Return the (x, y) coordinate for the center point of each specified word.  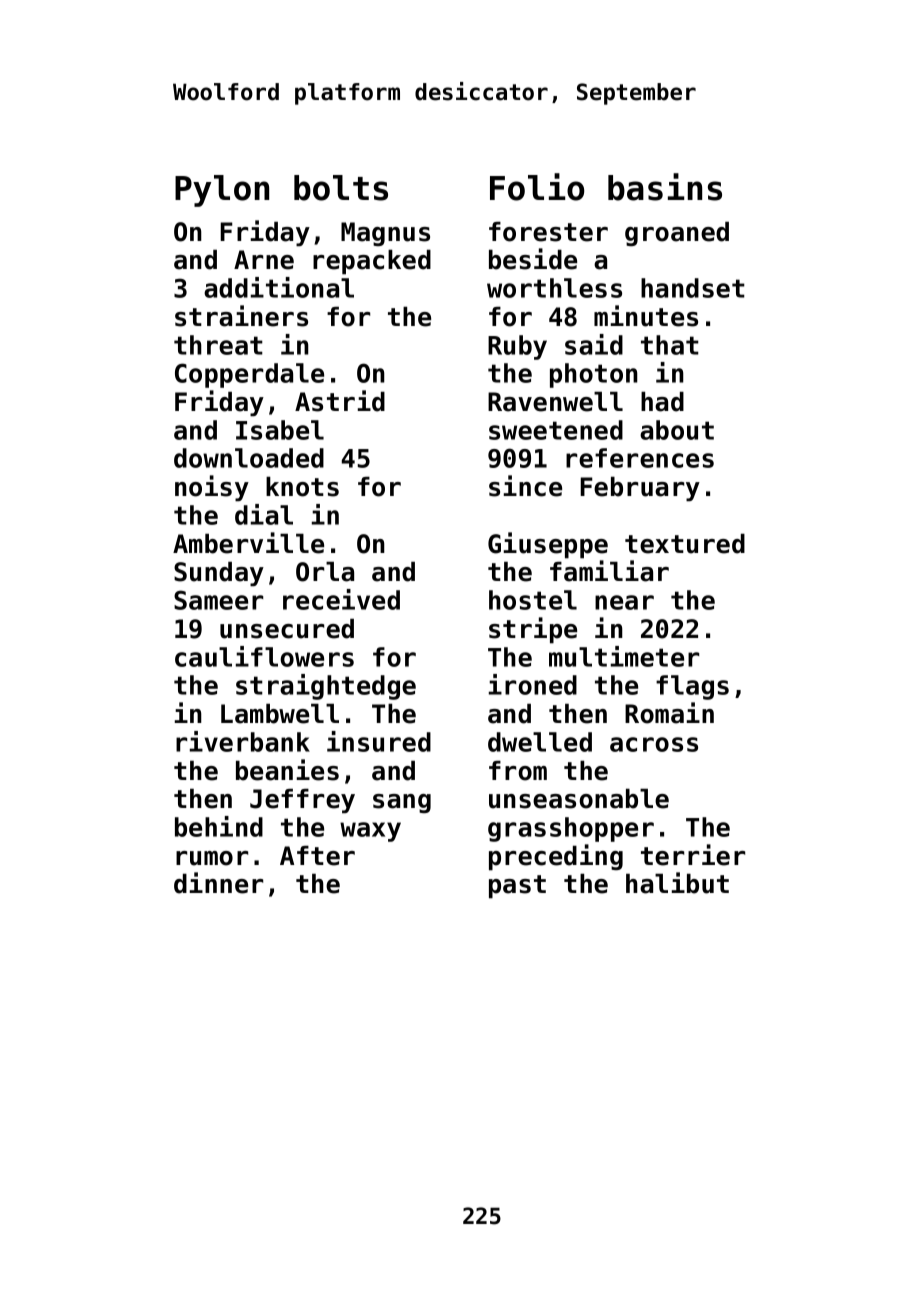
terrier (693, 855)
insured (379, 741)
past (517, 887)
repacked (372, 262)
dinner (218, 883)
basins (665, 187)
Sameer (218, 600)
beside (533, 259)
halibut (677, 883)
